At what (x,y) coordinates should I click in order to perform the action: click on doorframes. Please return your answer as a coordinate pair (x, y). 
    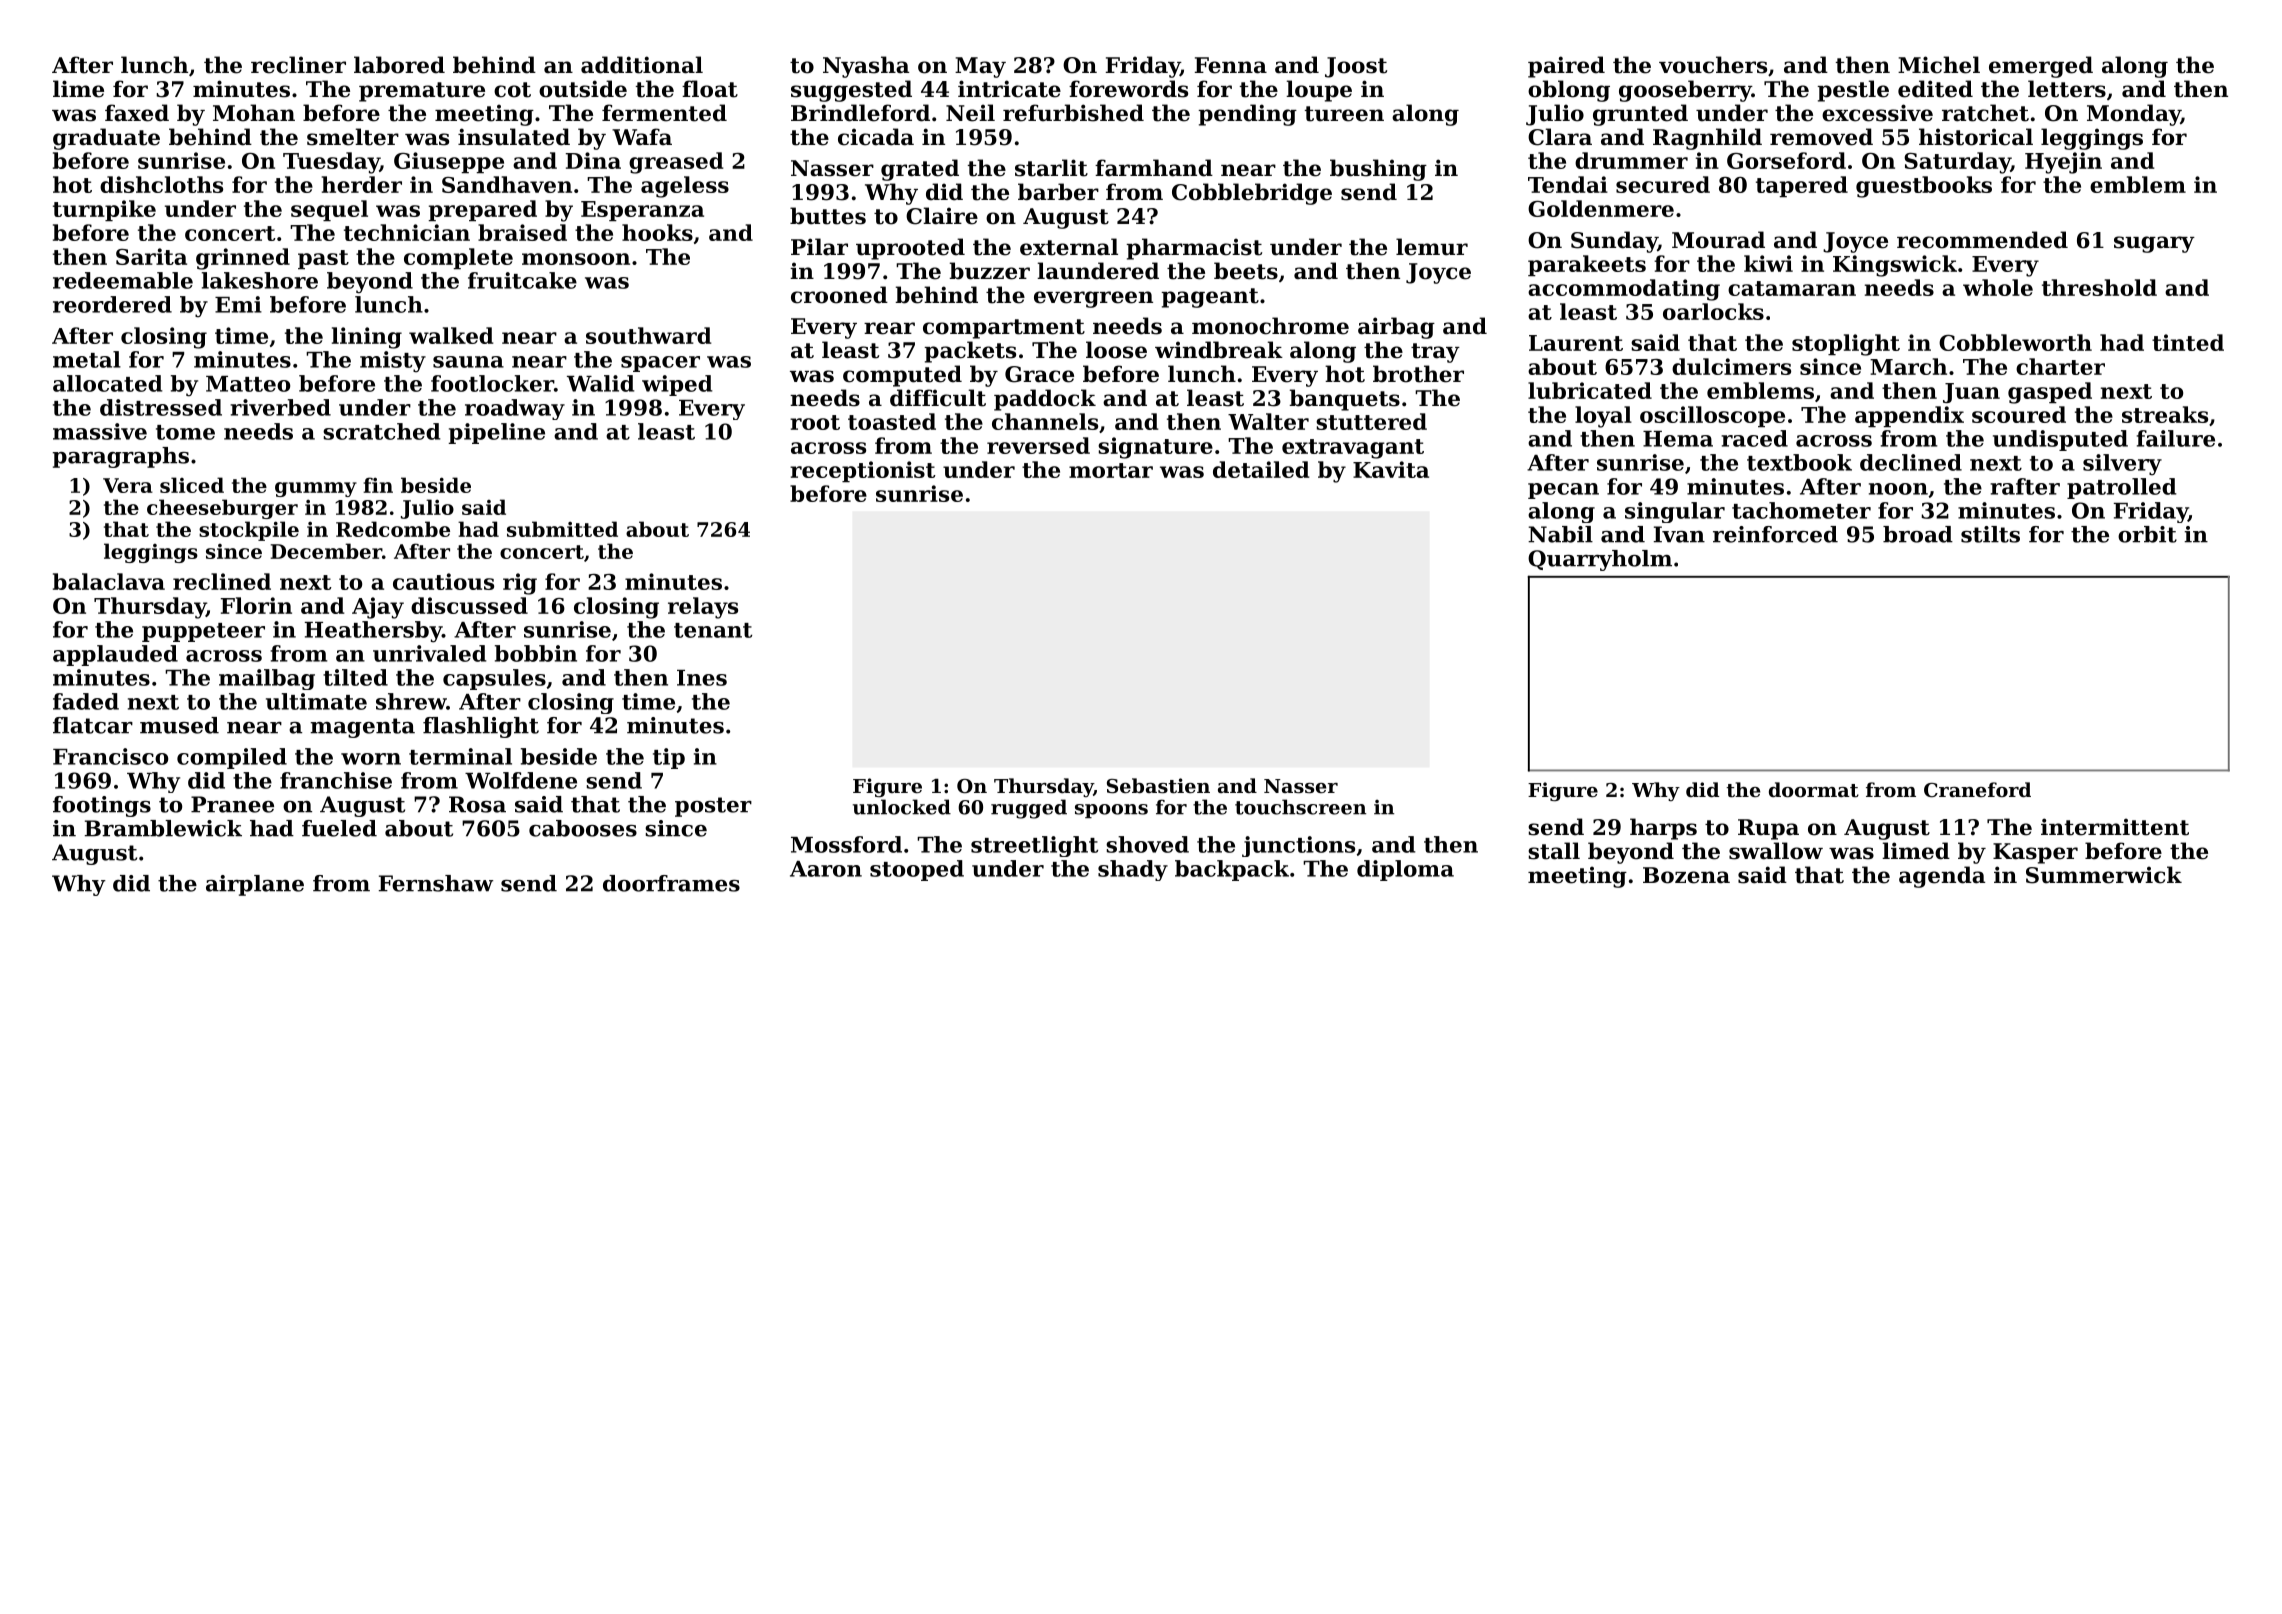
    Looking at the image, I should click on (671, 883).
